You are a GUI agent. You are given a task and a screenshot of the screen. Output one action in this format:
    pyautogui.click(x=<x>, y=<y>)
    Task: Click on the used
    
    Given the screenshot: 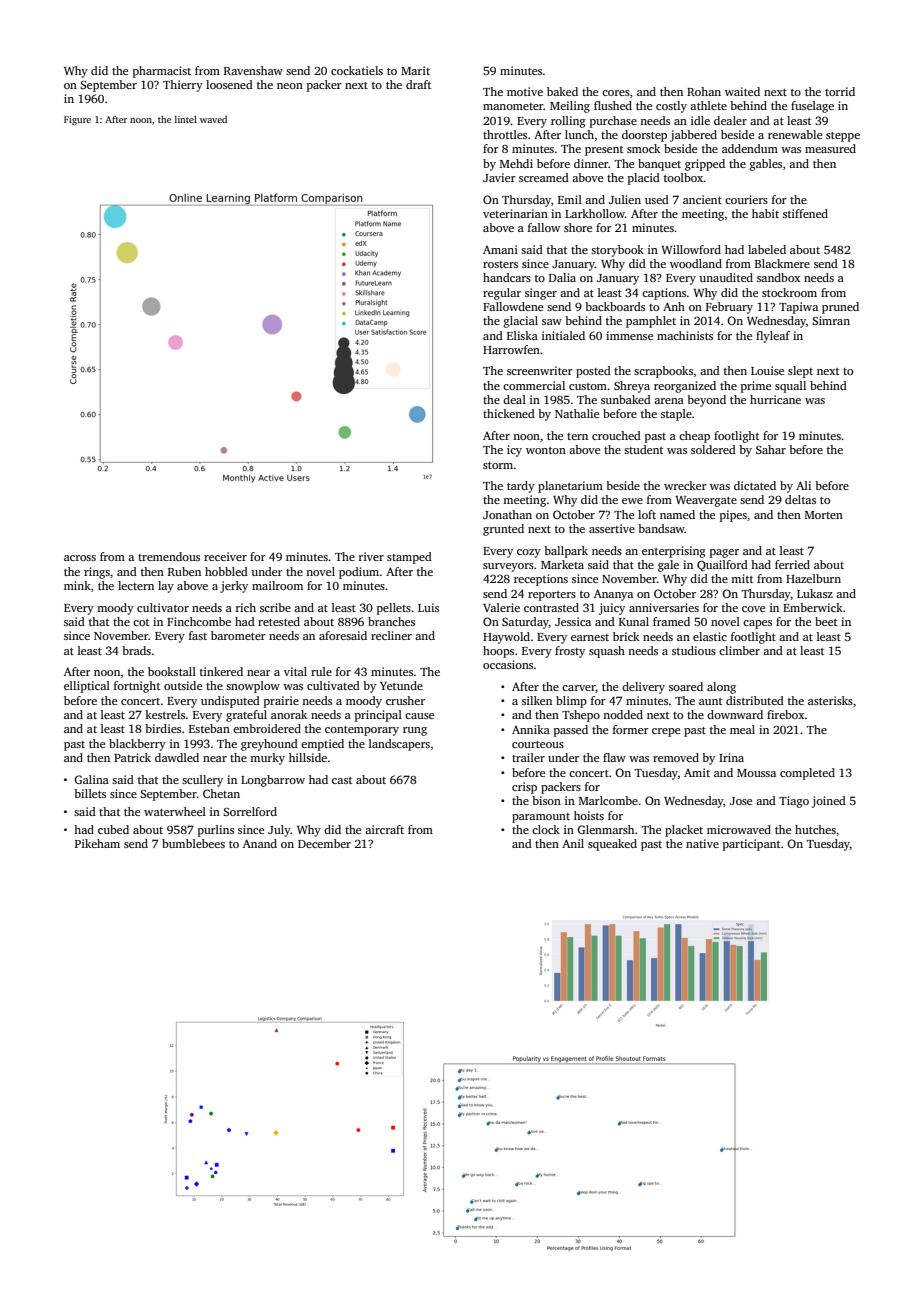 What is the action you would take?
    pyautogui.click(x=657, y=199)
